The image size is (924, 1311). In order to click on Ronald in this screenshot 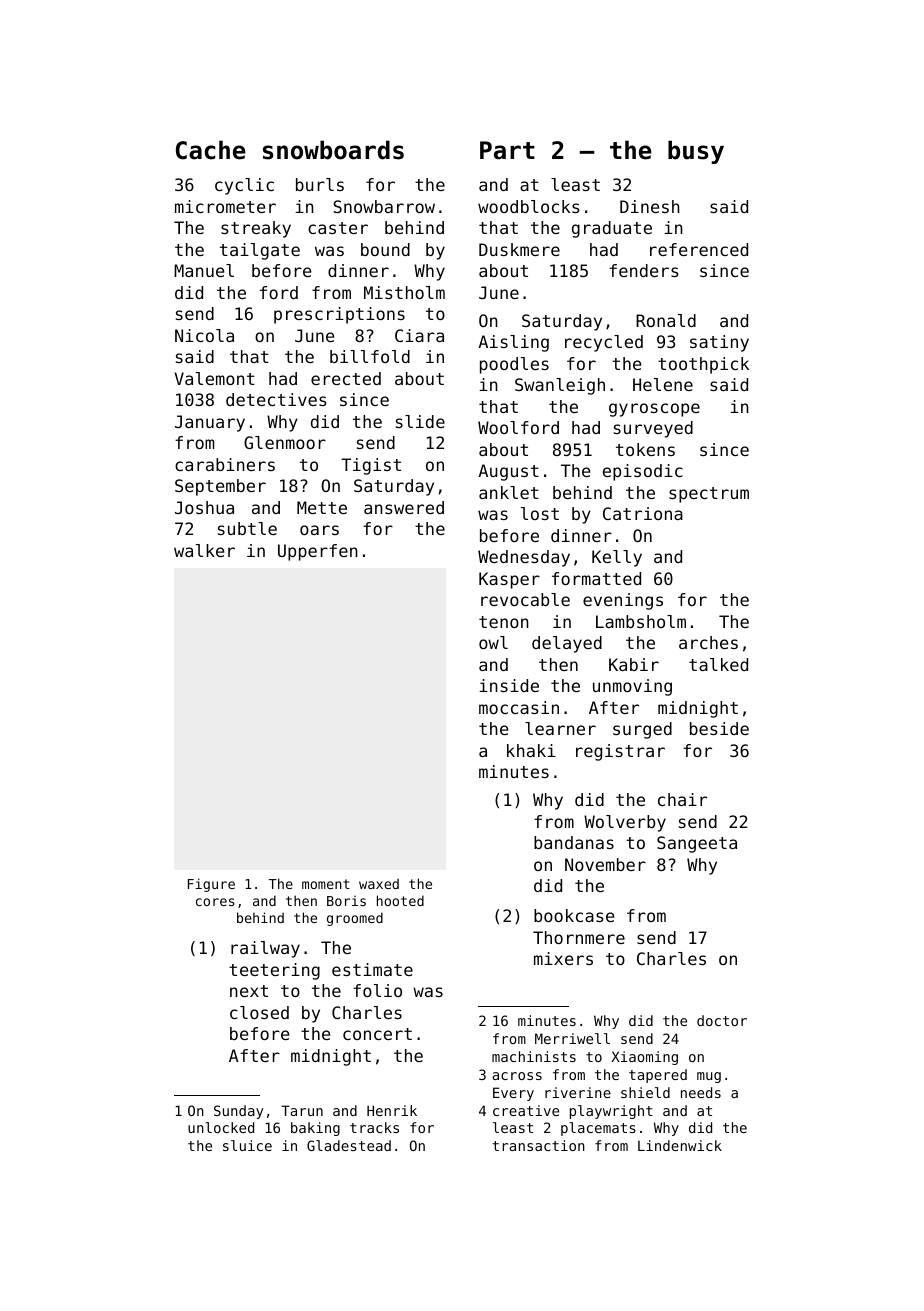, I will do `click(666, 320)`.
